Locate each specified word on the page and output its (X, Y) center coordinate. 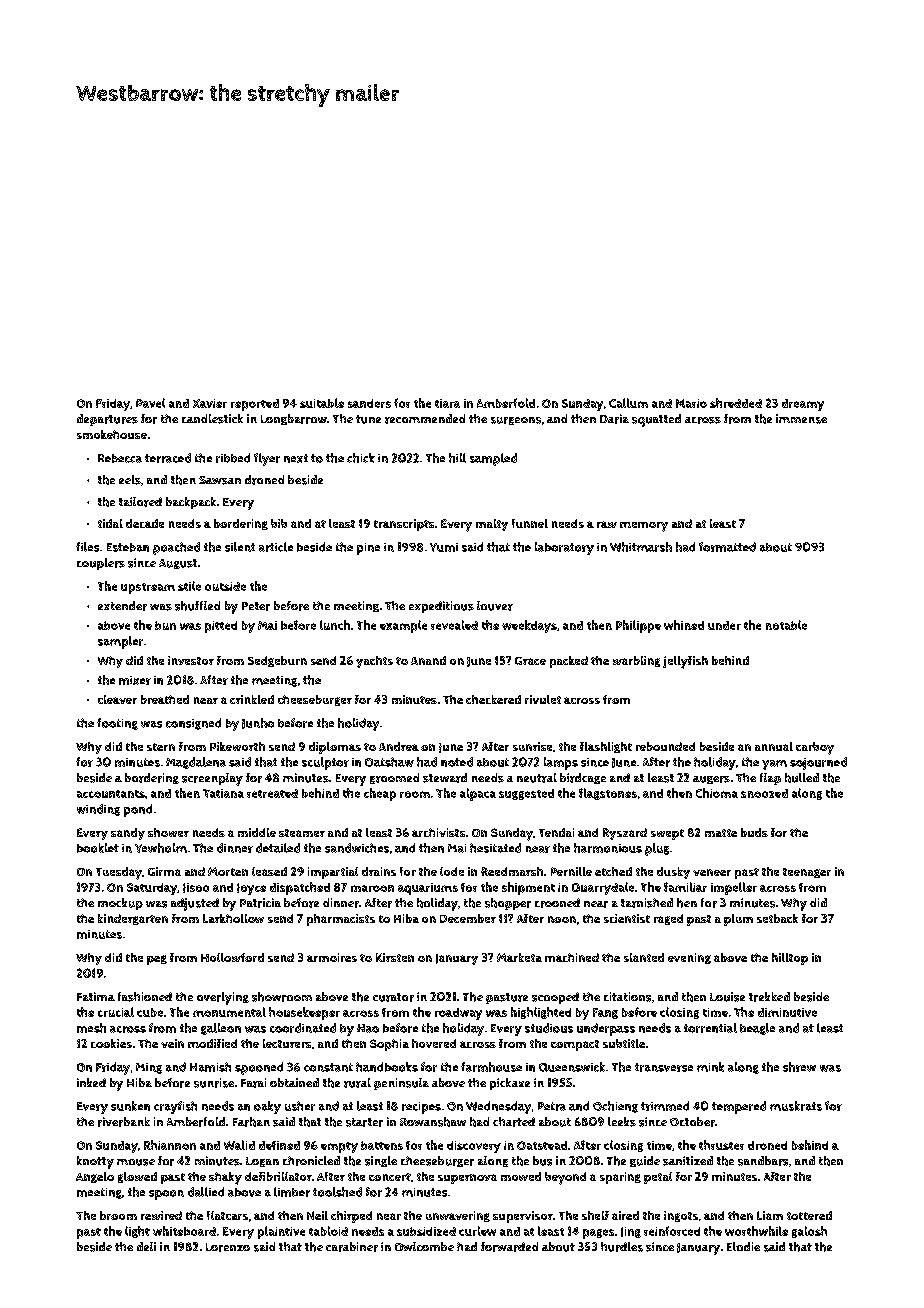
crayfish (175, 1107)
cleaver (117, 699)
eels (130, 480)
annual (774, 746)
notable (786, 625)
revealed (454, 625)
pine (368, 549)
